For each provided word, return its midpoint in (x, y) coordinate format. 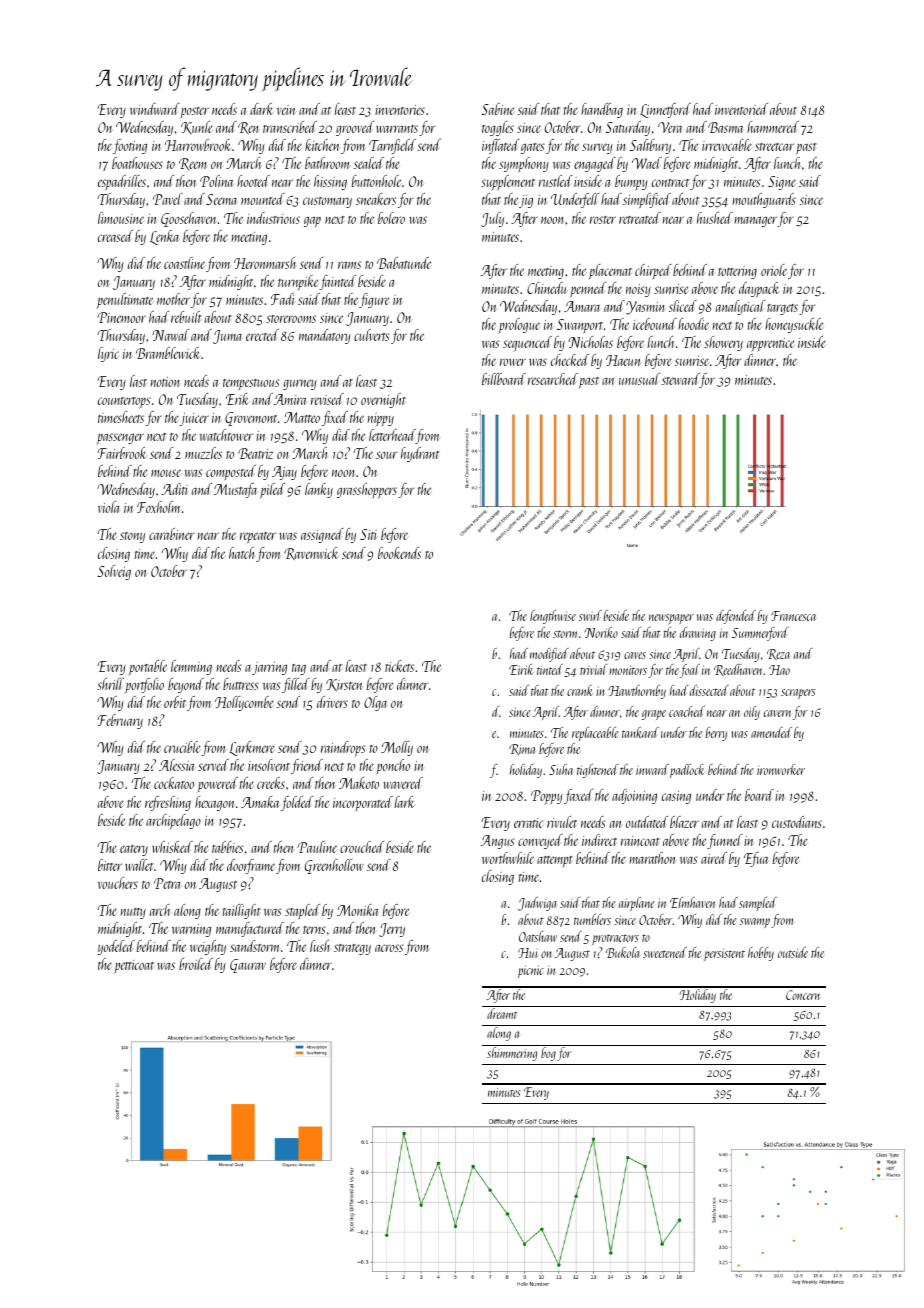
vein (286, 110)
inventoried (741, 109)
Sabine (497, 109)
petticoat (134, 966)
